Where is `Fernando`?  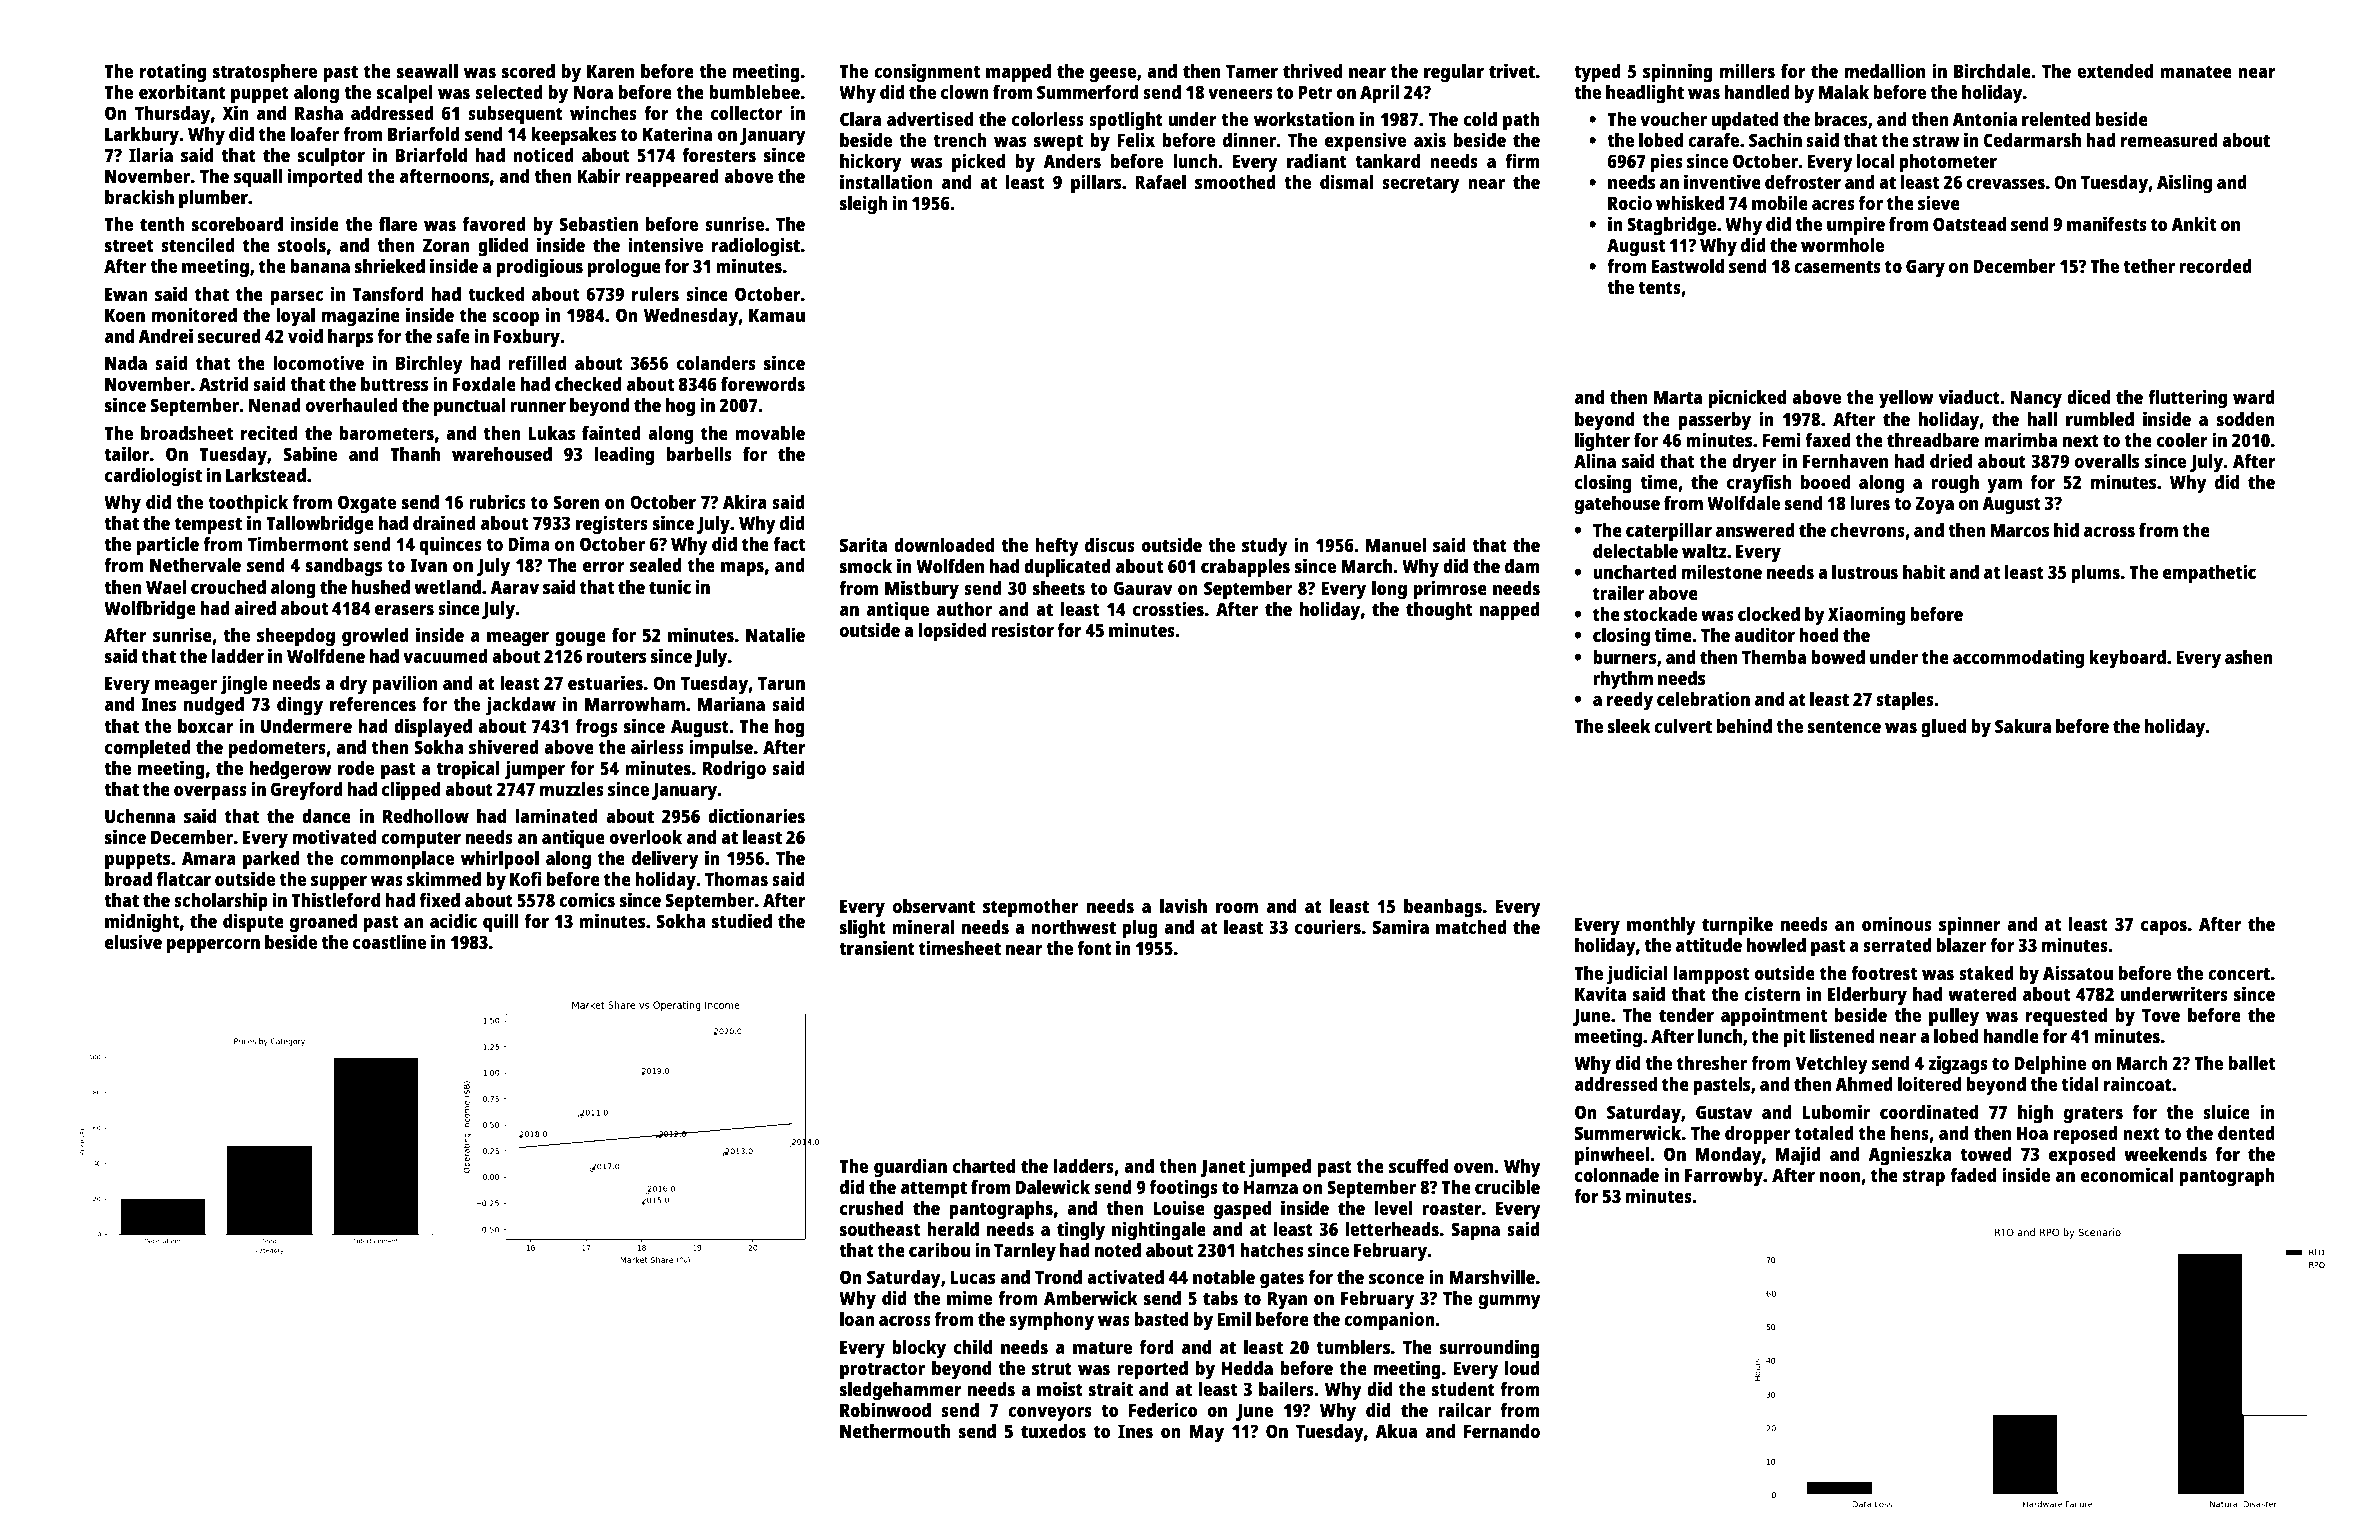
Fernando is located at coordinates (1502, 1431).
